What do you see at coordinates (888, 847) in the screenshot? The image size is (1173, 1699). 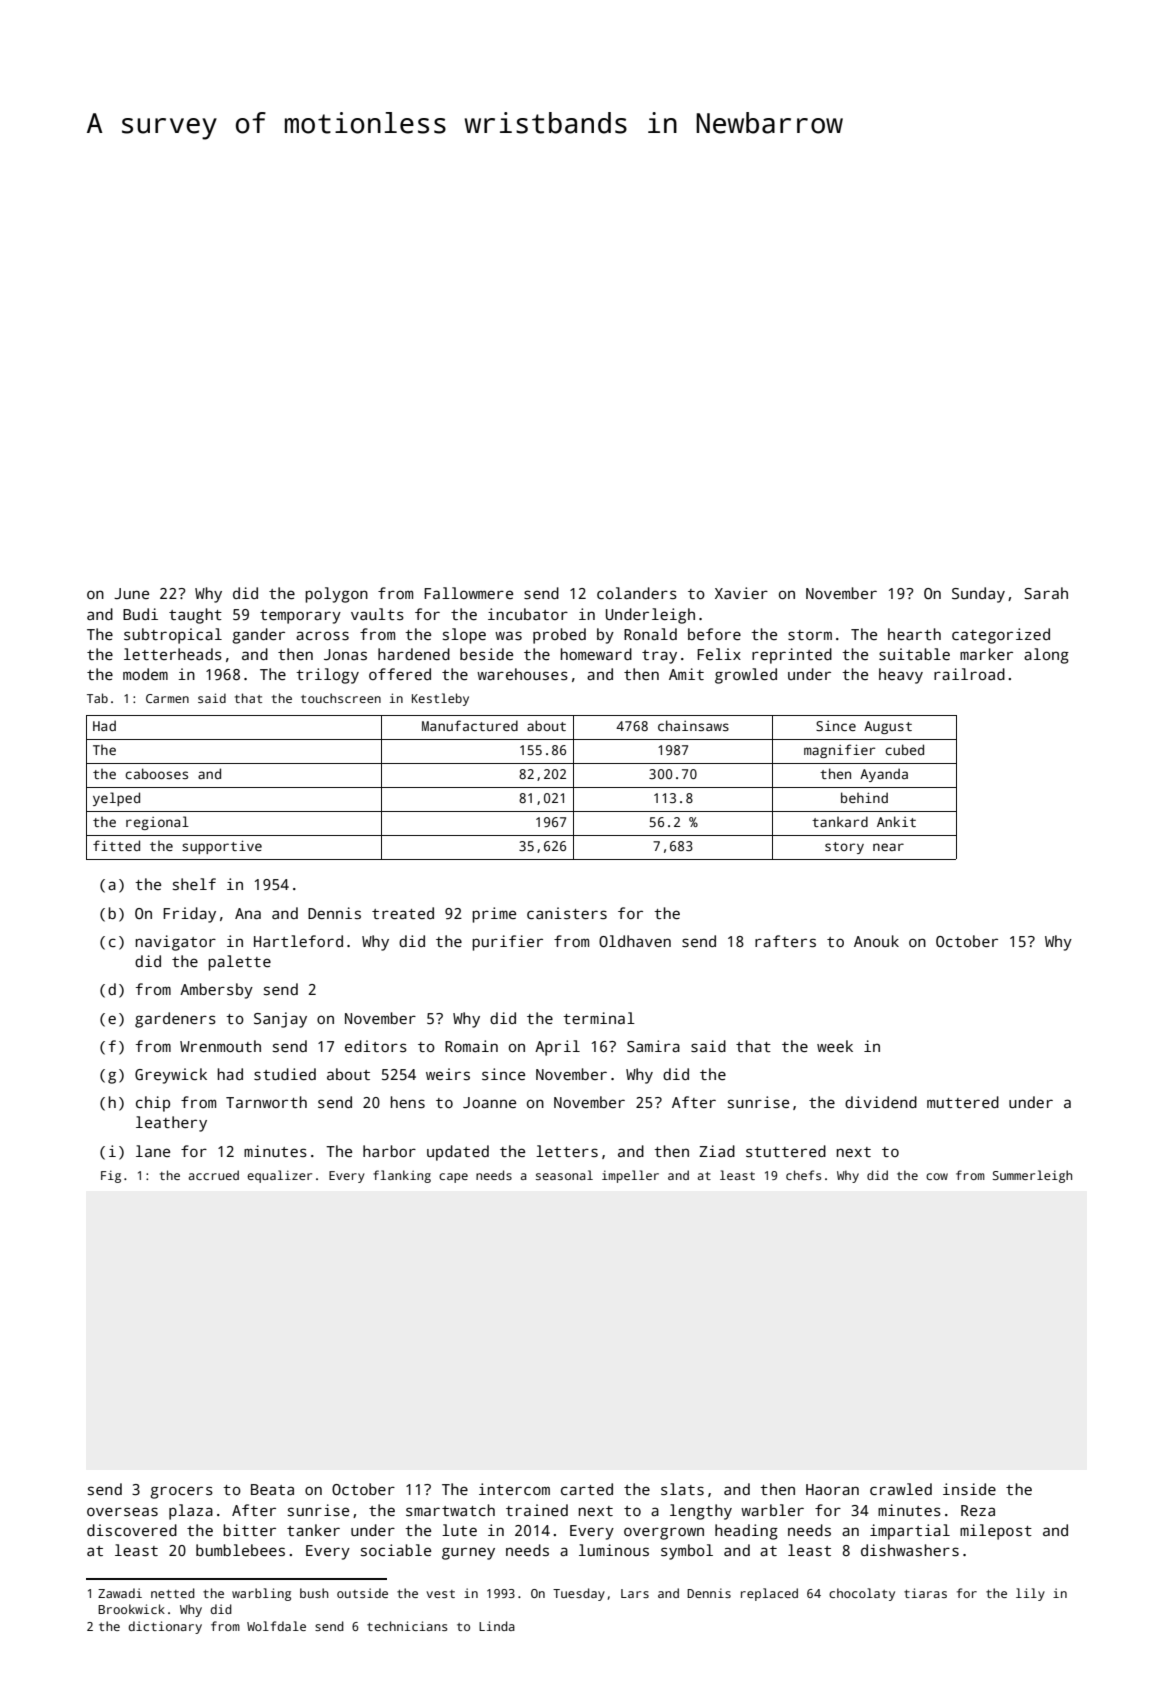 I see `near` at bounding box center [888, 847].
